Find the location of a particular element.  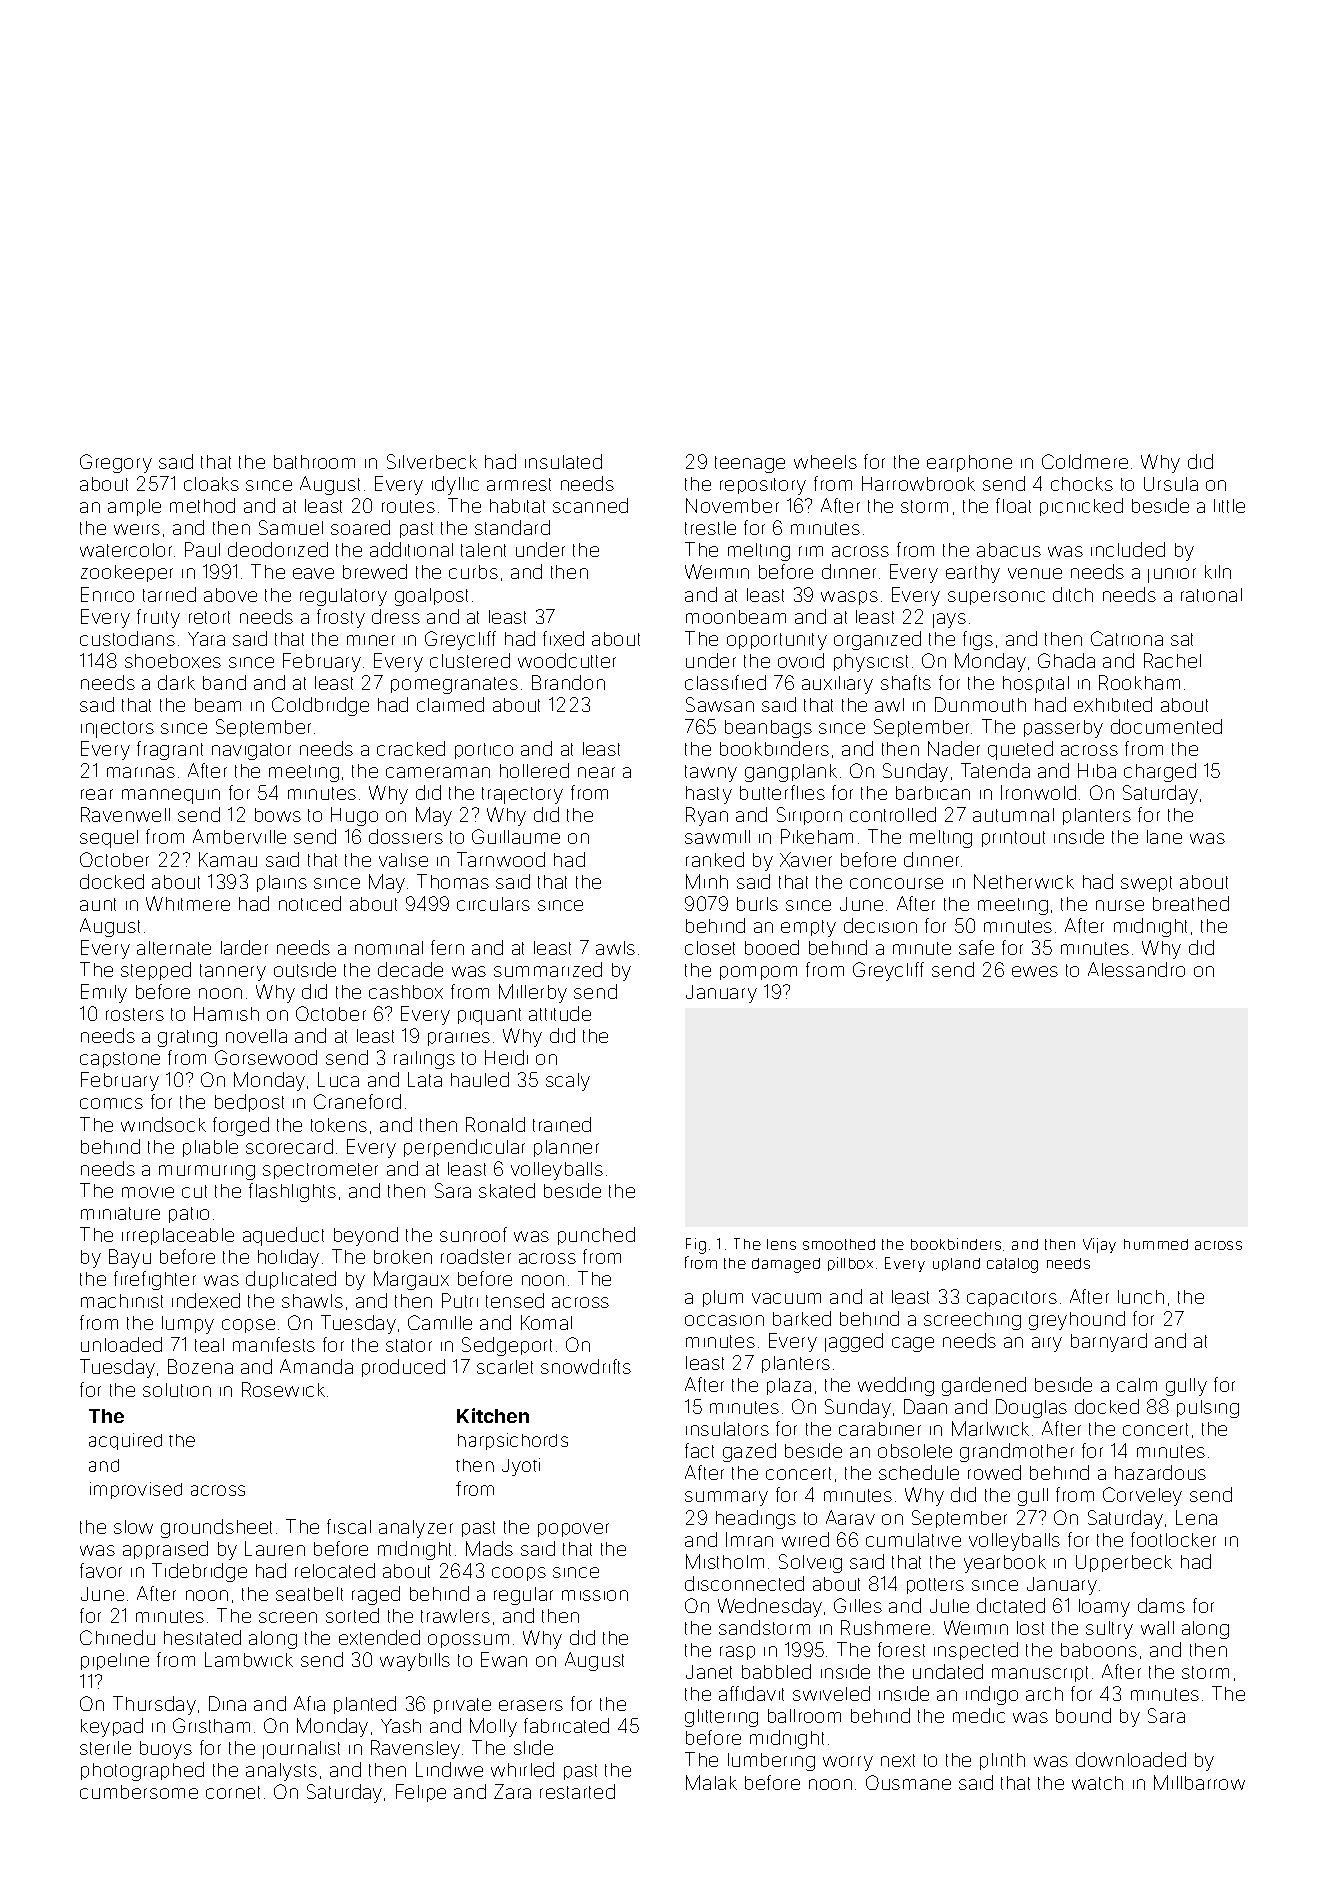

pipeline is located at coordinates (115, 1661).
